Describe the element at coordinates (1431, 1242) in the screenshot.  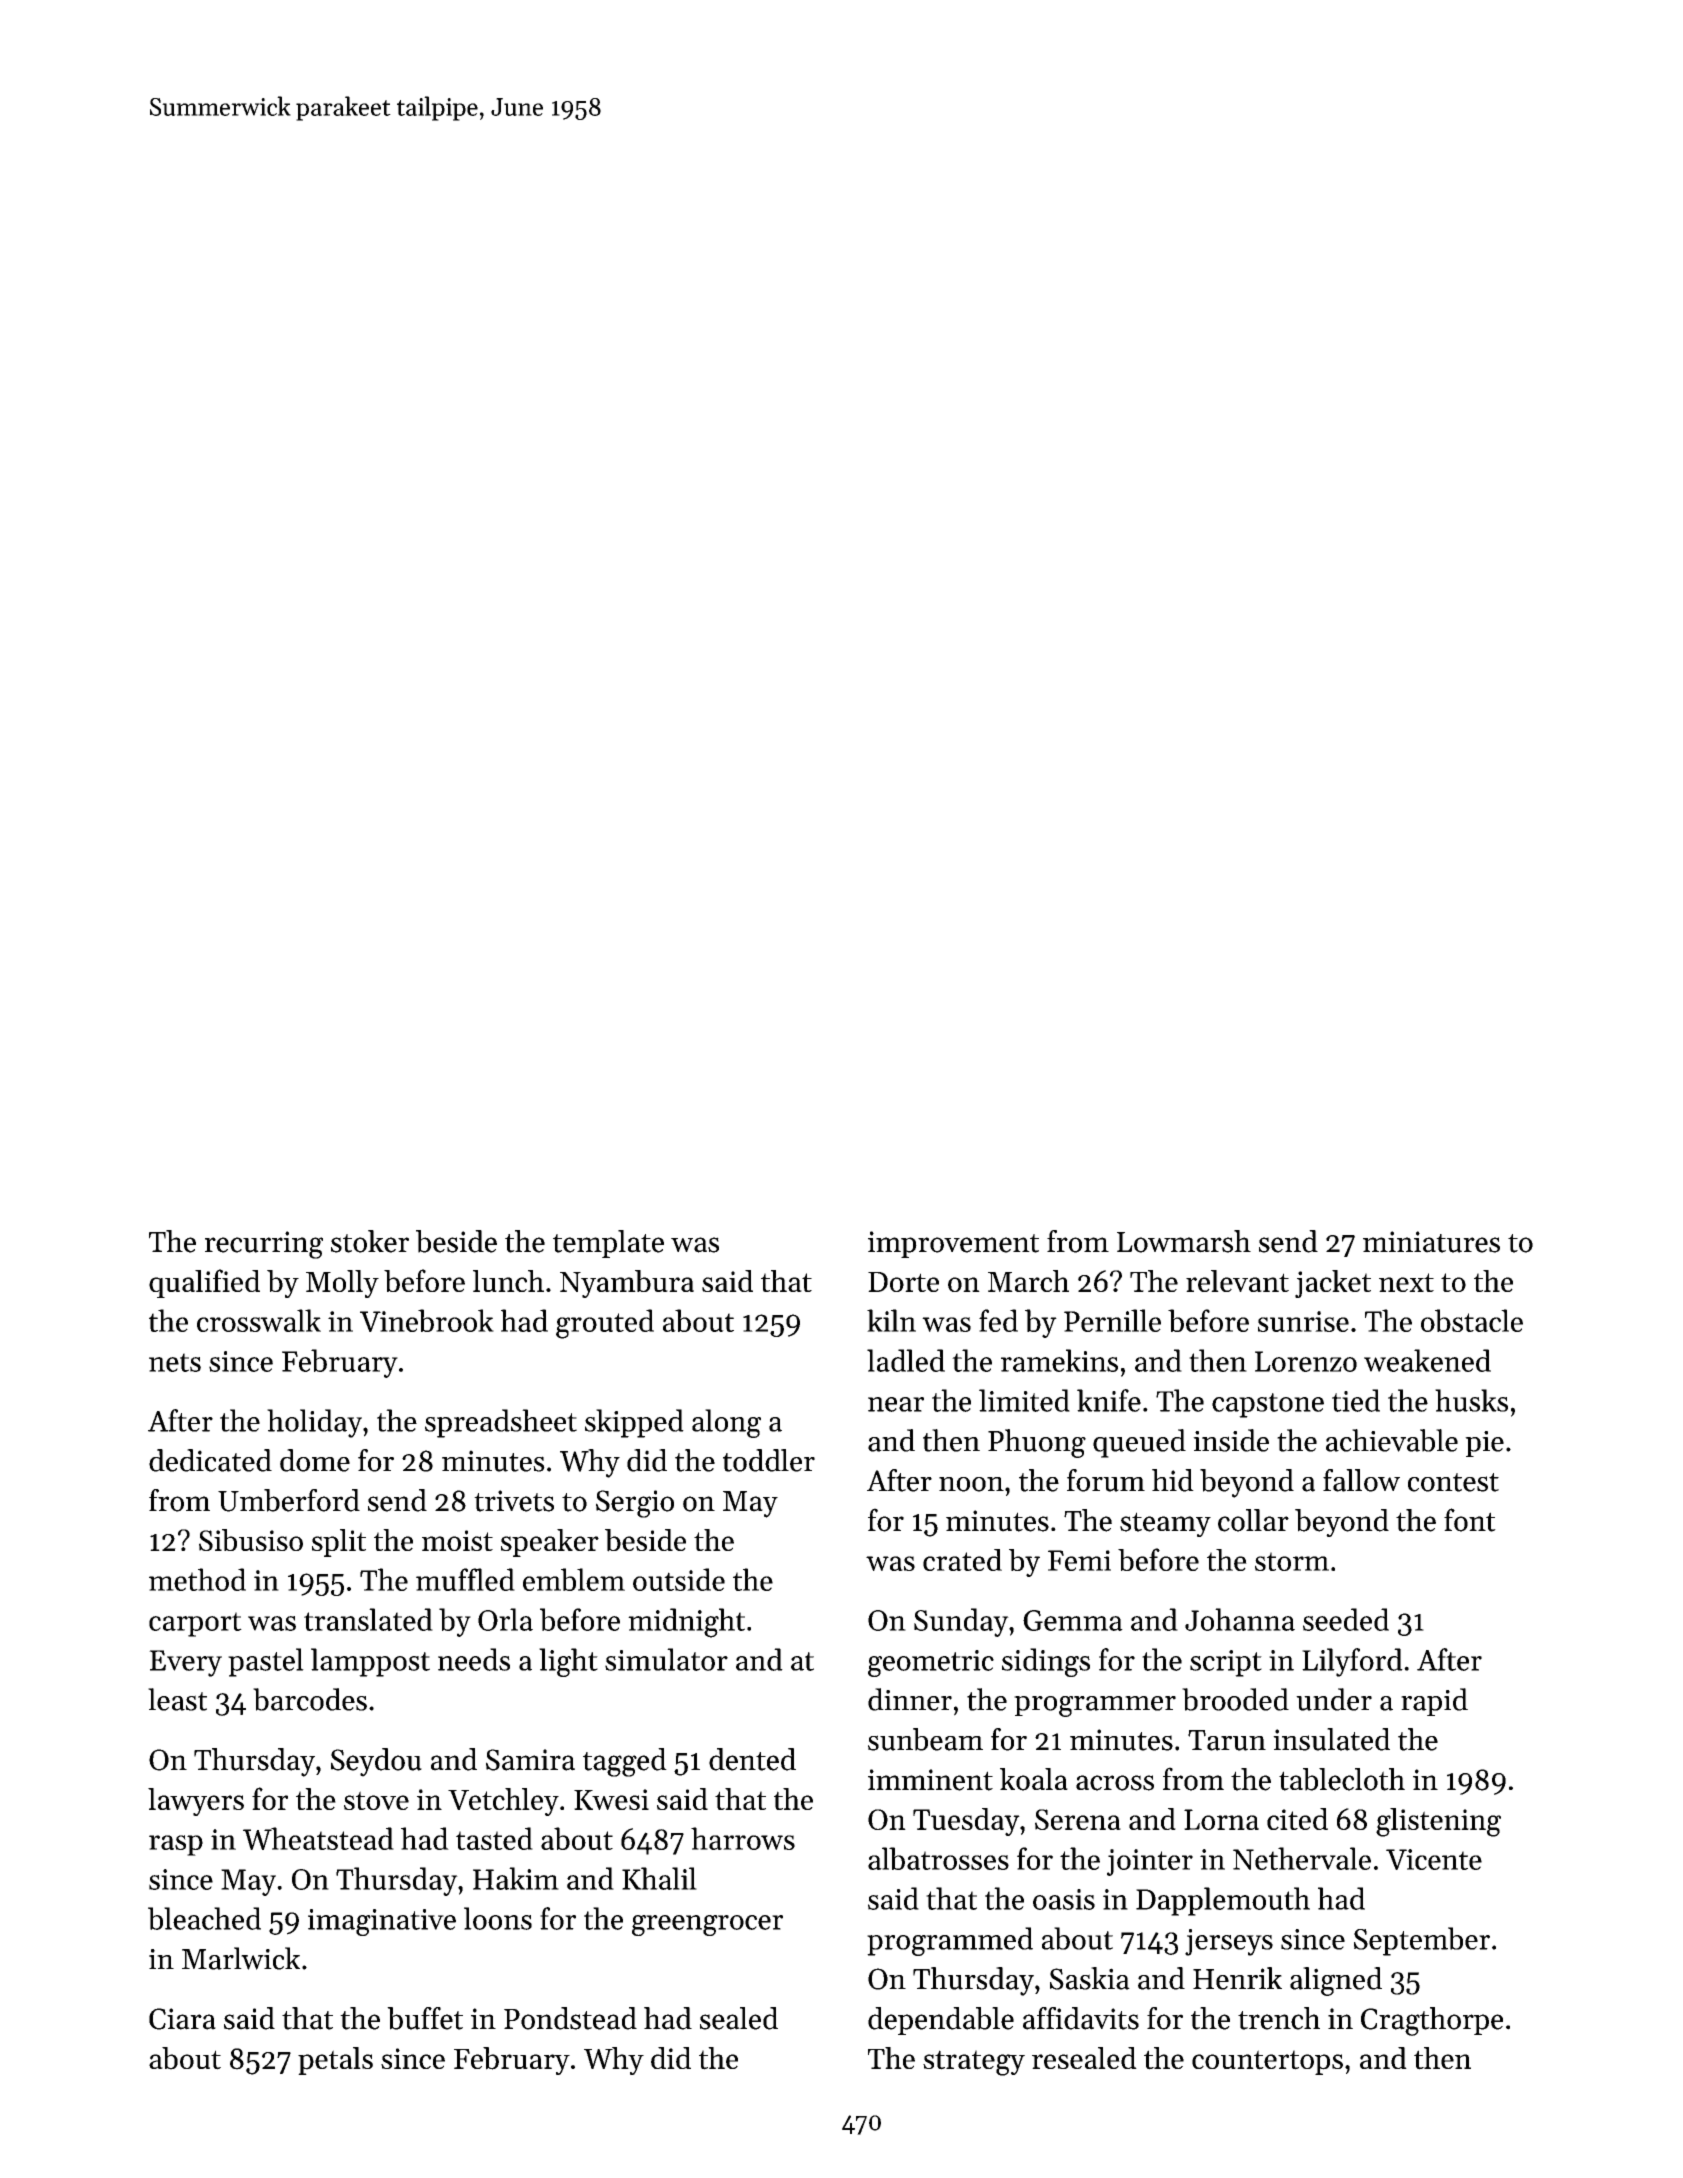
I see `miniatures` at that location.
